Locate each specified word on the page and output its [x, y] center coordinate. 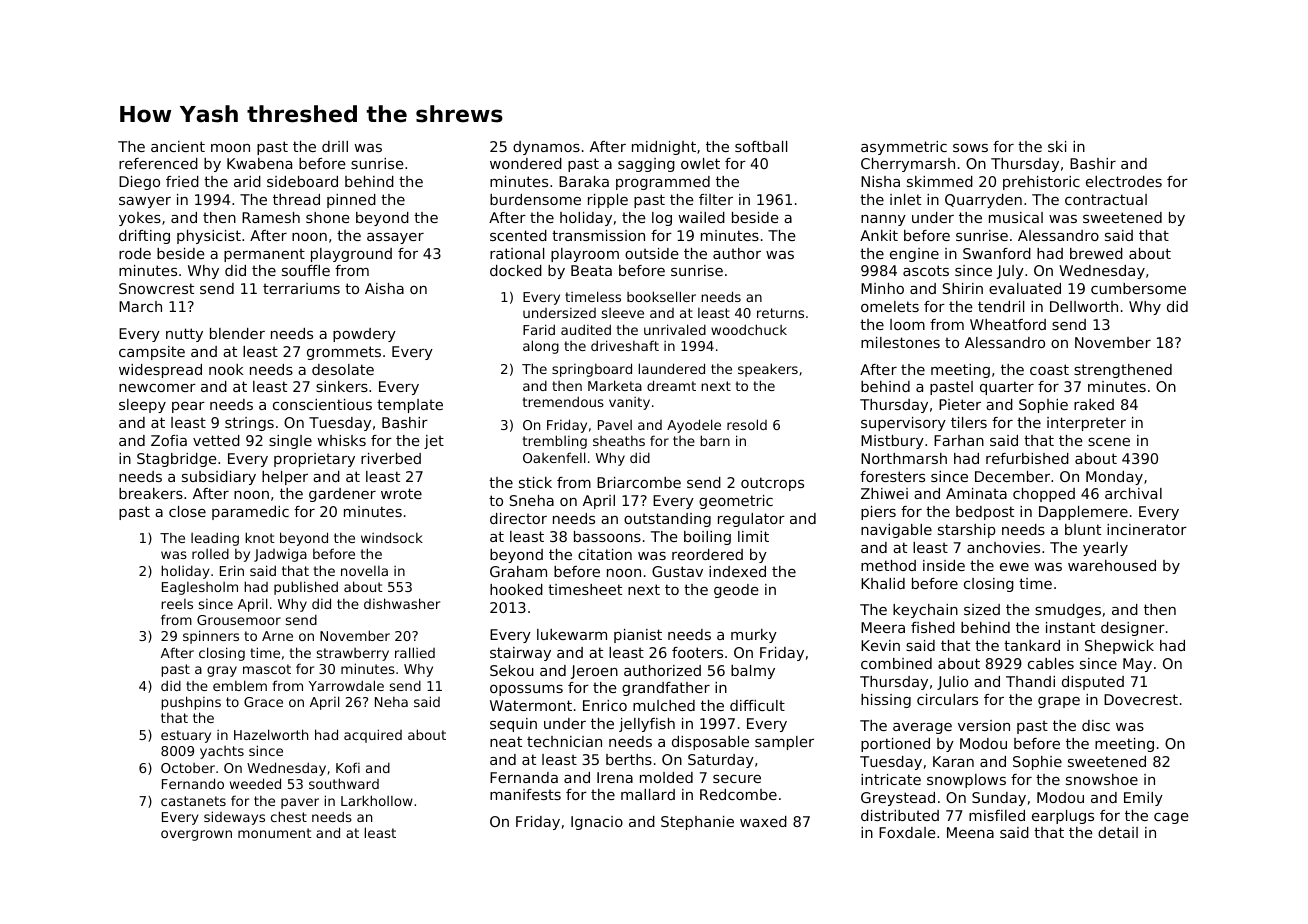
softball [761, 146]
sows [970, 148]
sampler [784, 743]
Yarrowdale [346, 685]
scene [1109, 442]
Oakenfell [554, 457]
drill [335, 146]
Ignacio [597, 823]
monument [275, 833]
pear [188, 407]
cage [1171, 818]
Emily [1143, 799]
